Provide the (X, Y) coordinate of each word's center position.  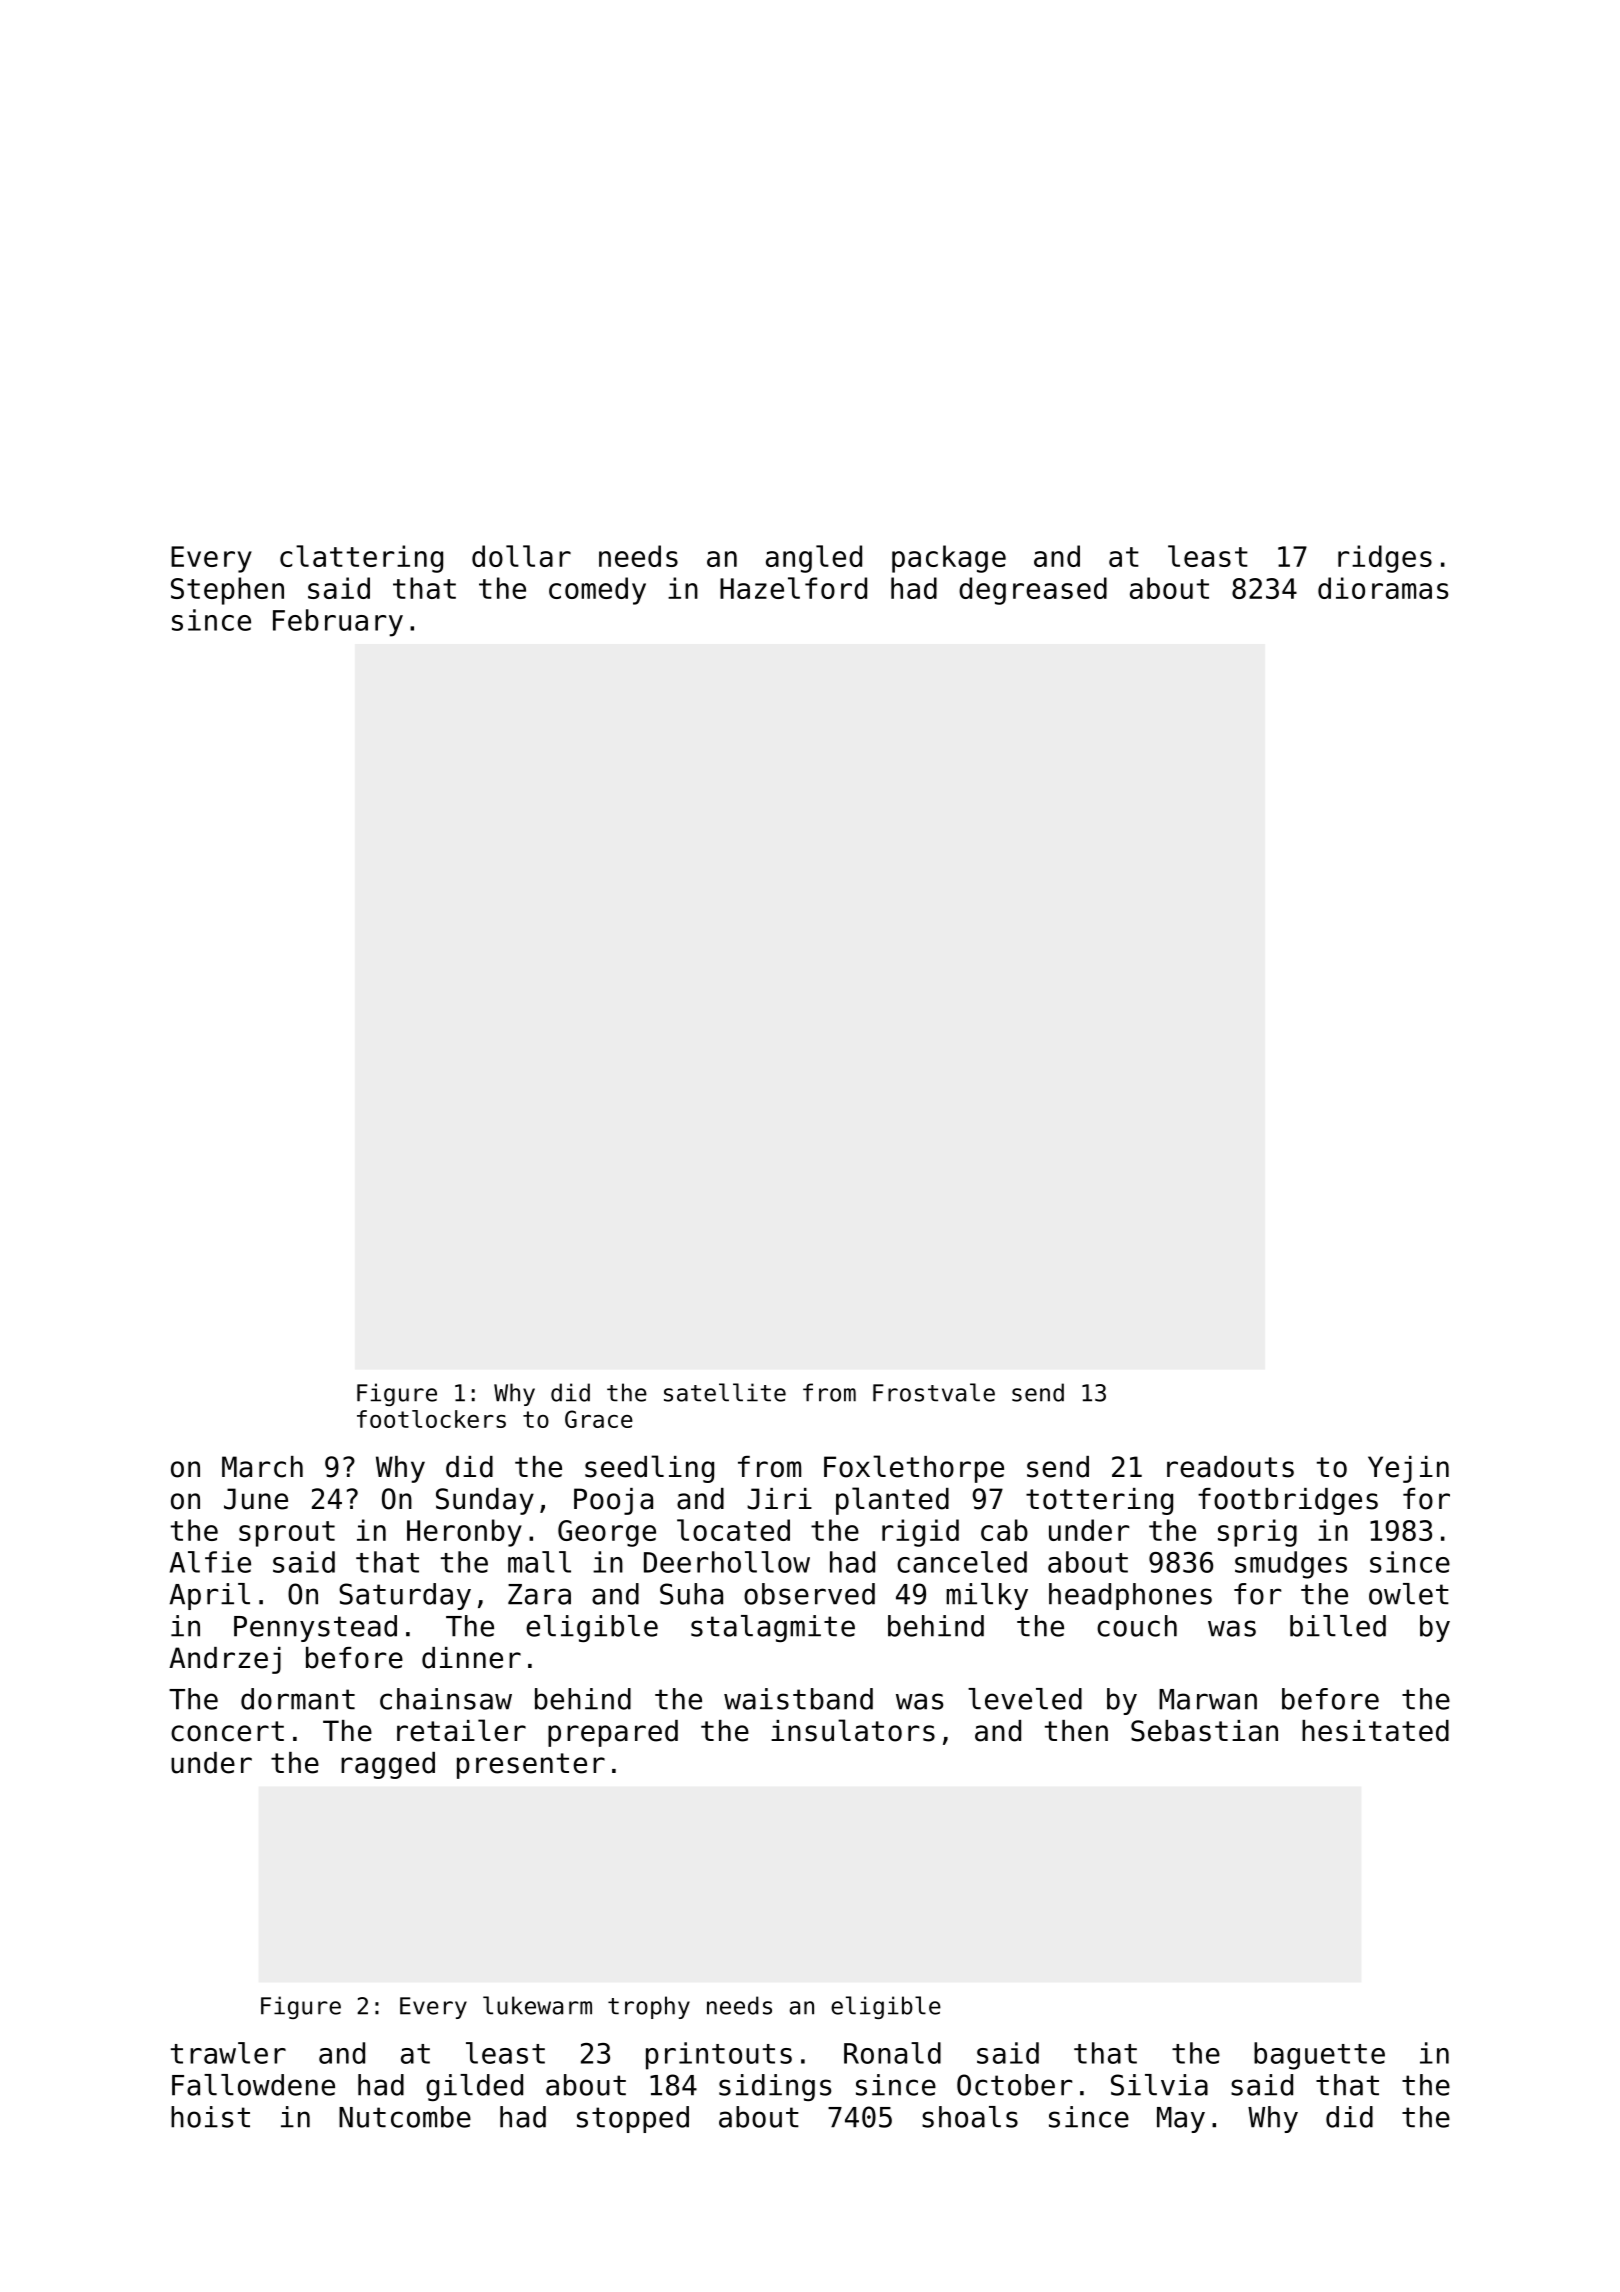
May (1181, 2120)
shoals (970, 2117)
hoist (210, 2117)
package (949, 559)
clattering (361, 559)
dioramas (1383, 588)
